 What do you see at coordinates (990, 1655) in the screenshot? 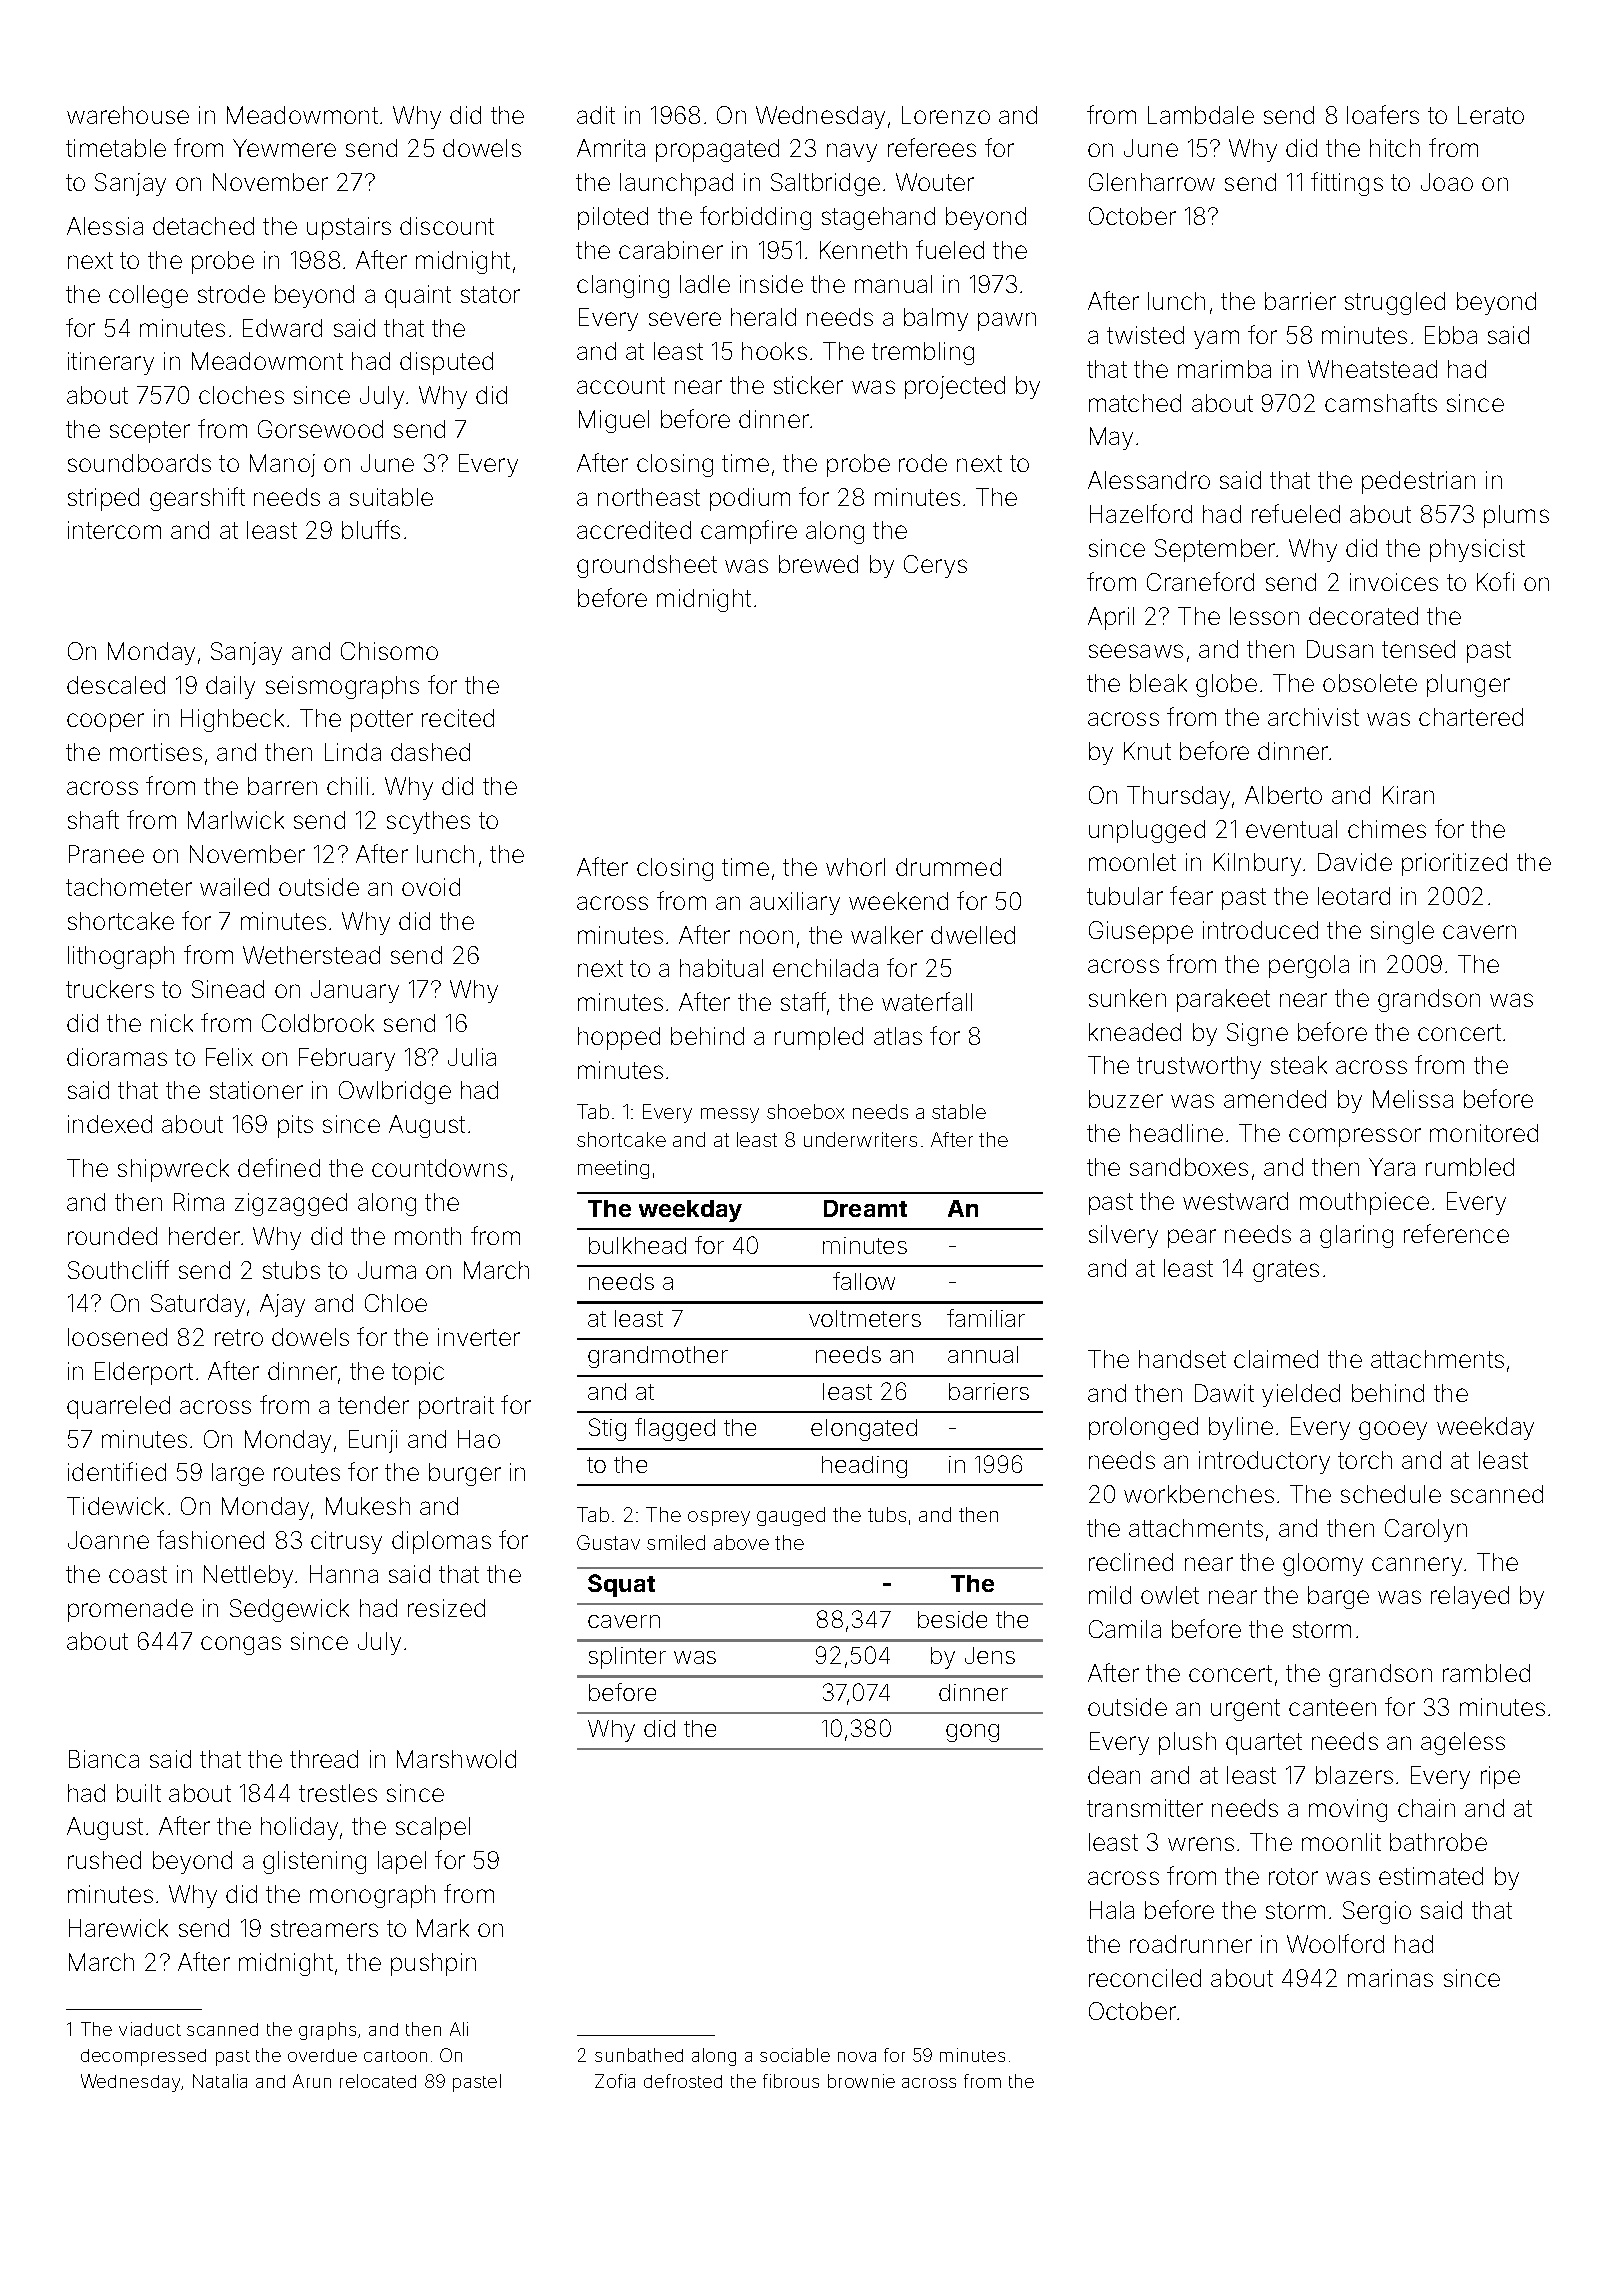
I see `Jens` at bounding box center [990, 1655].
